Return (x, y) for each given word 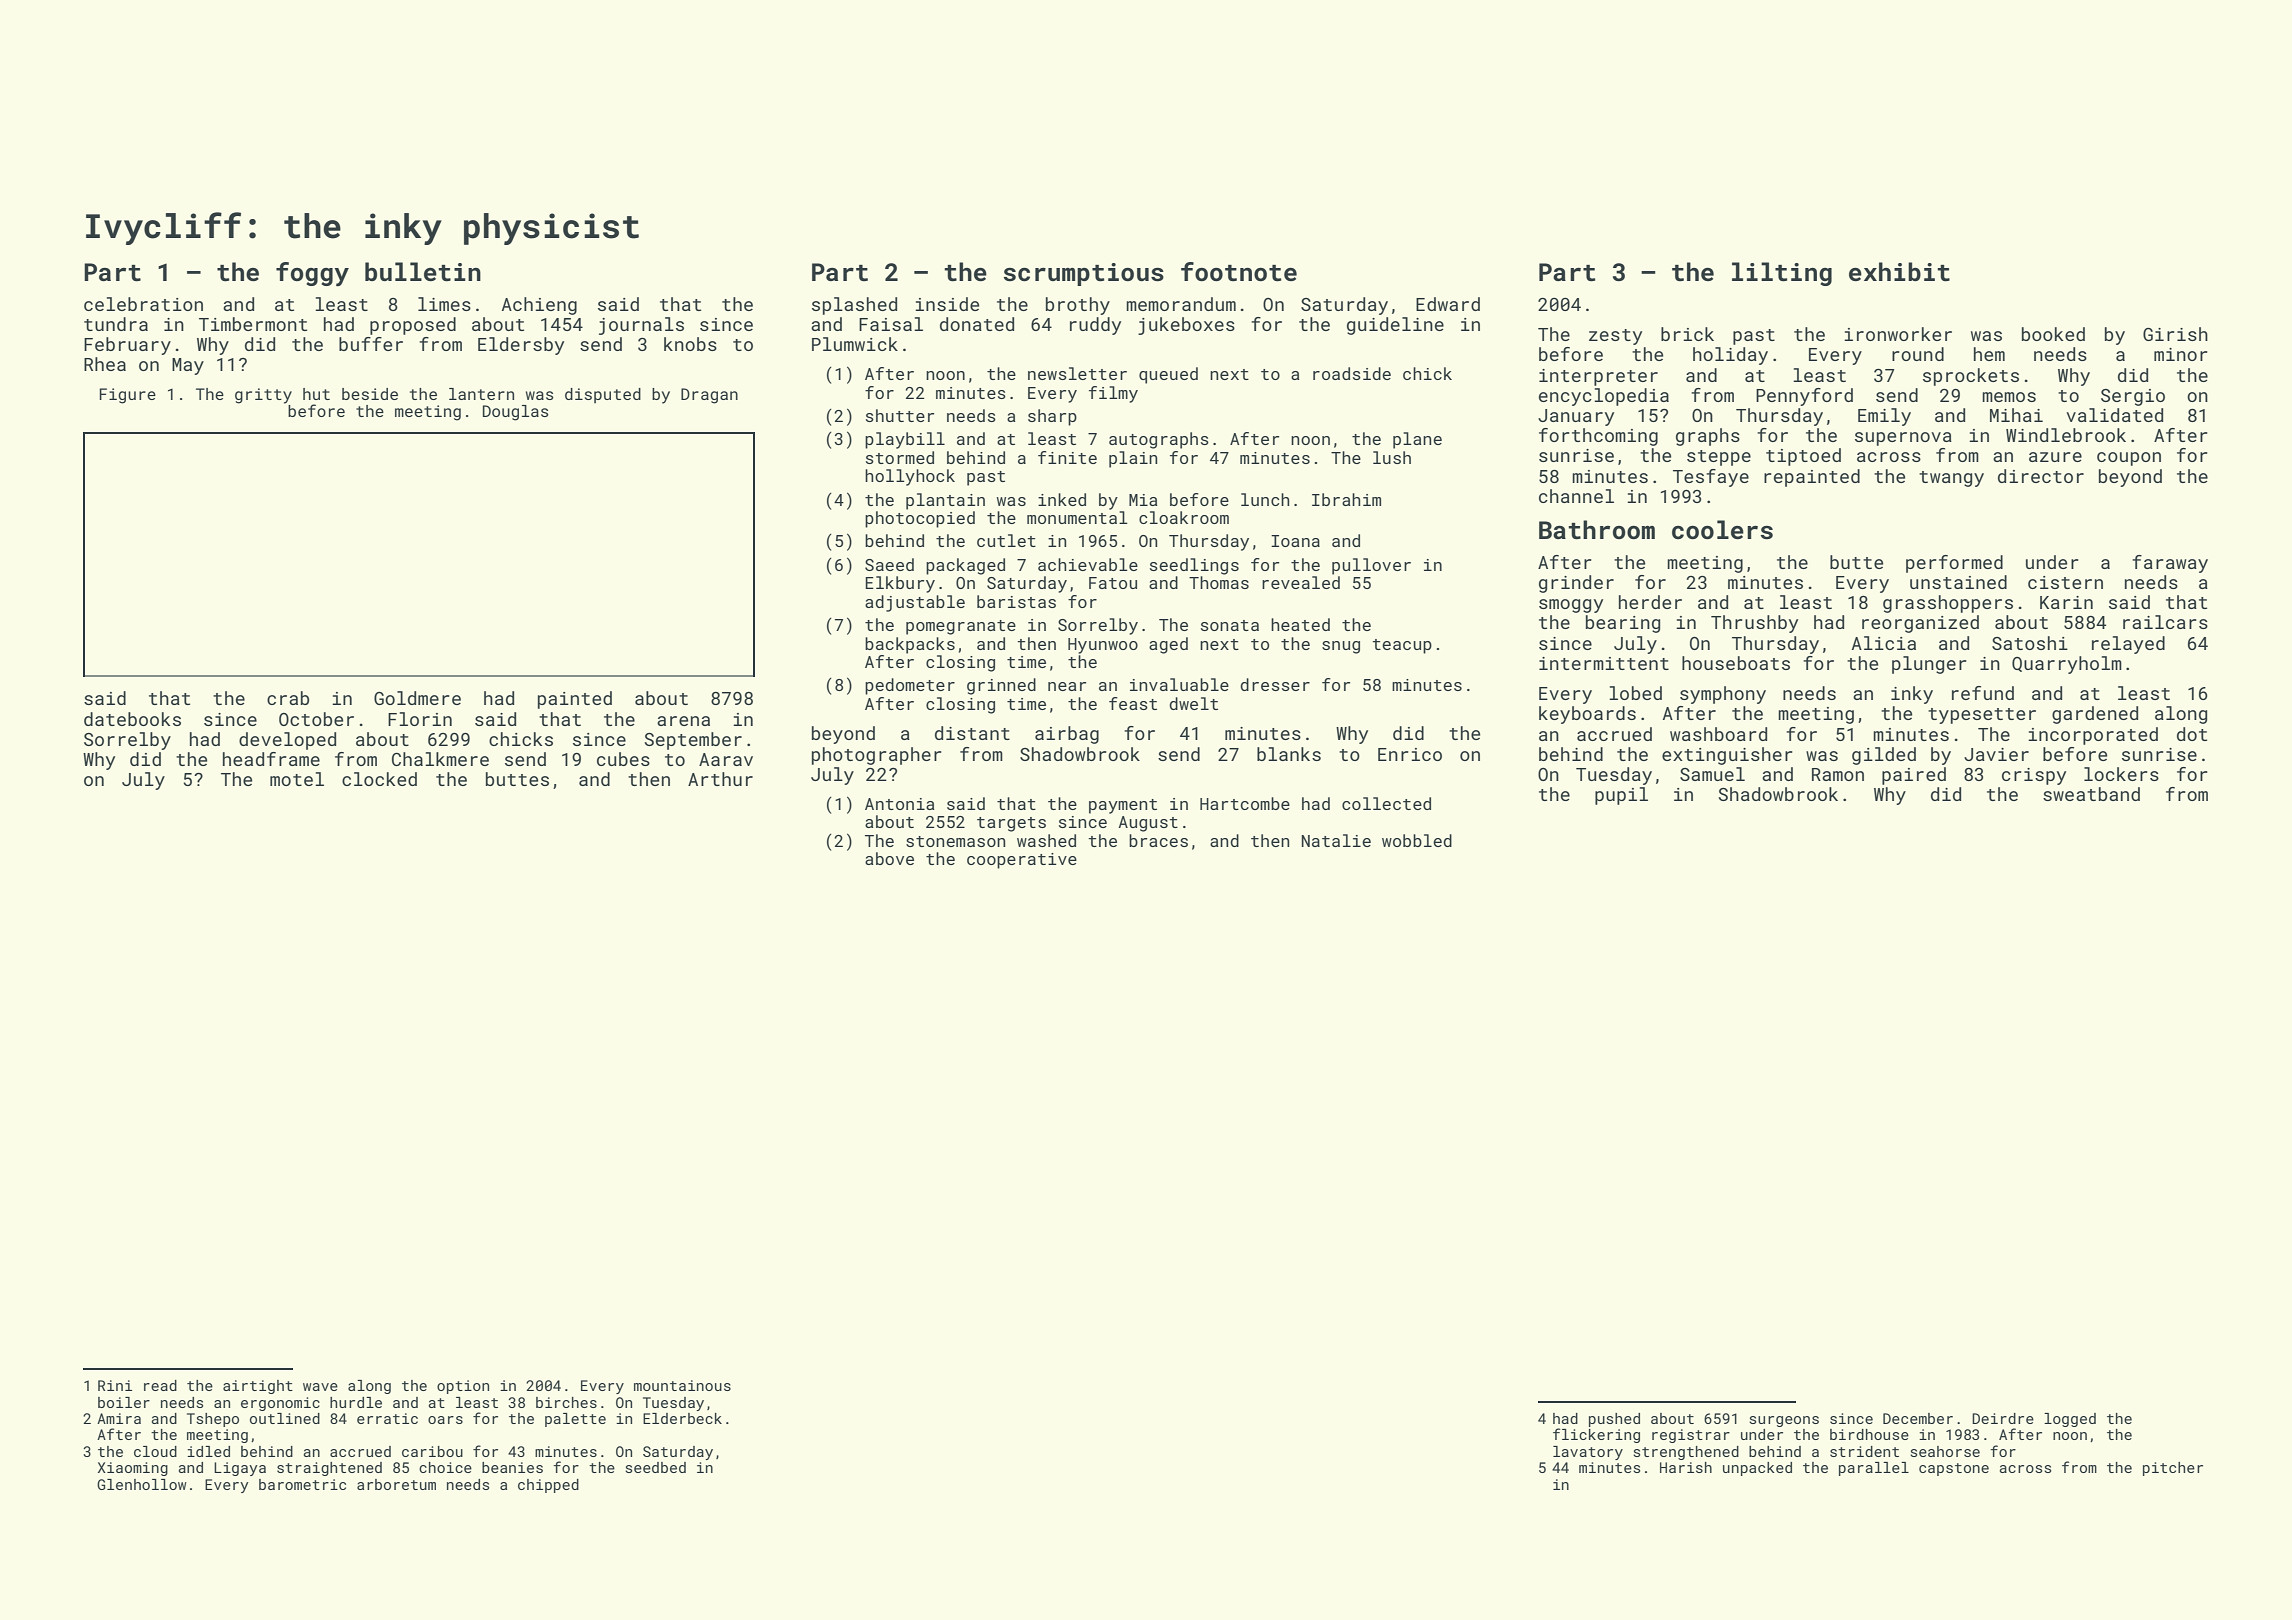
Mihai (2016, 415)
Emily (1884, 417)
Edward (1448, 304)
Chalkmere (440, 759)
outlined (285, 1418)
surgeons (1784, 1421)
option (463, 1387)
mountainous (682, 1385)
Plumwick (855, 344)
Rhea (105, 364)
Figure (127, 396)
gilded (1884, 756)
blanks (1289, 754)
